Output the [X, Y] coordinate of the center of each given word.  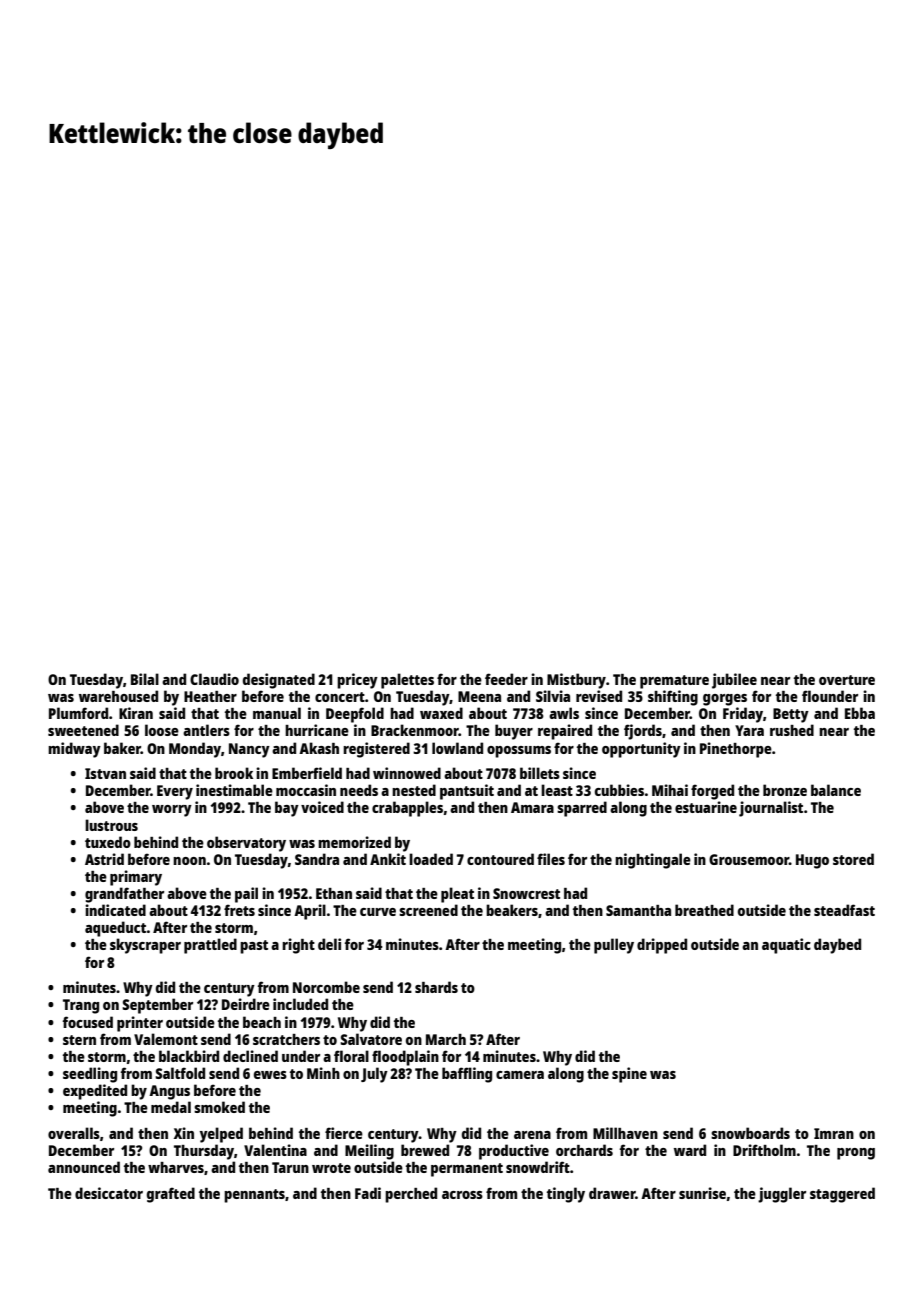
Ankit [388, 859]
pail [246, 895]
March [446, 1039]
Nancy [249, 750]
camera [520, 1075]
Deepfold [355, 715]
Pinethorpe [736, 750]
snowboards [750, 1133]
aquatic [786, 946]
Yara [749, 730]
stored [853, 859]
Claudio [214, 679]
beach [262, 1022]
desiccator [109, 1193]
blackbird [189, 1056]
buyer [514, 732]
